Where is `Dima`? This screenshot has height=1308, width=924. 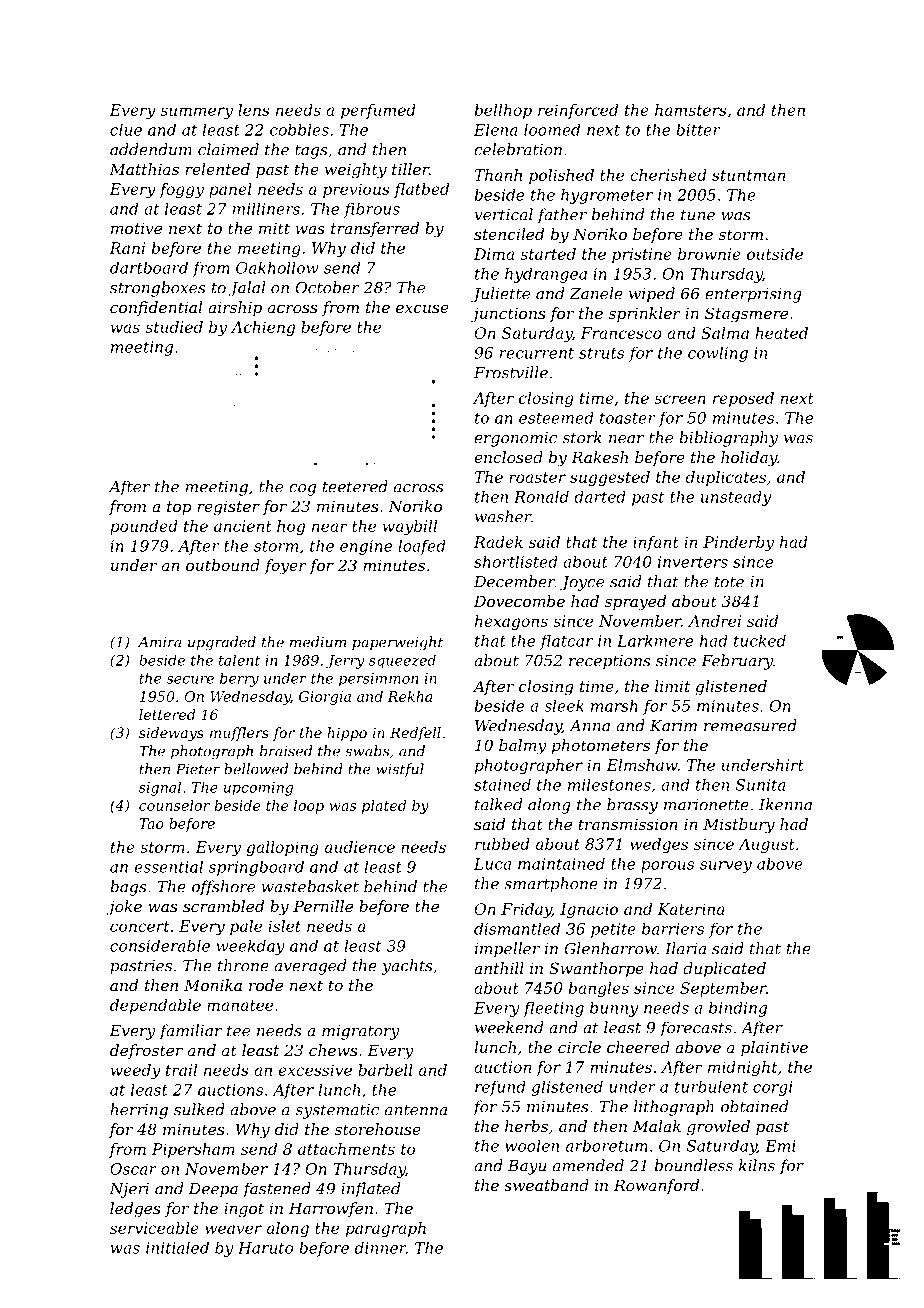
Dima is located at coordinates (494, 254).
